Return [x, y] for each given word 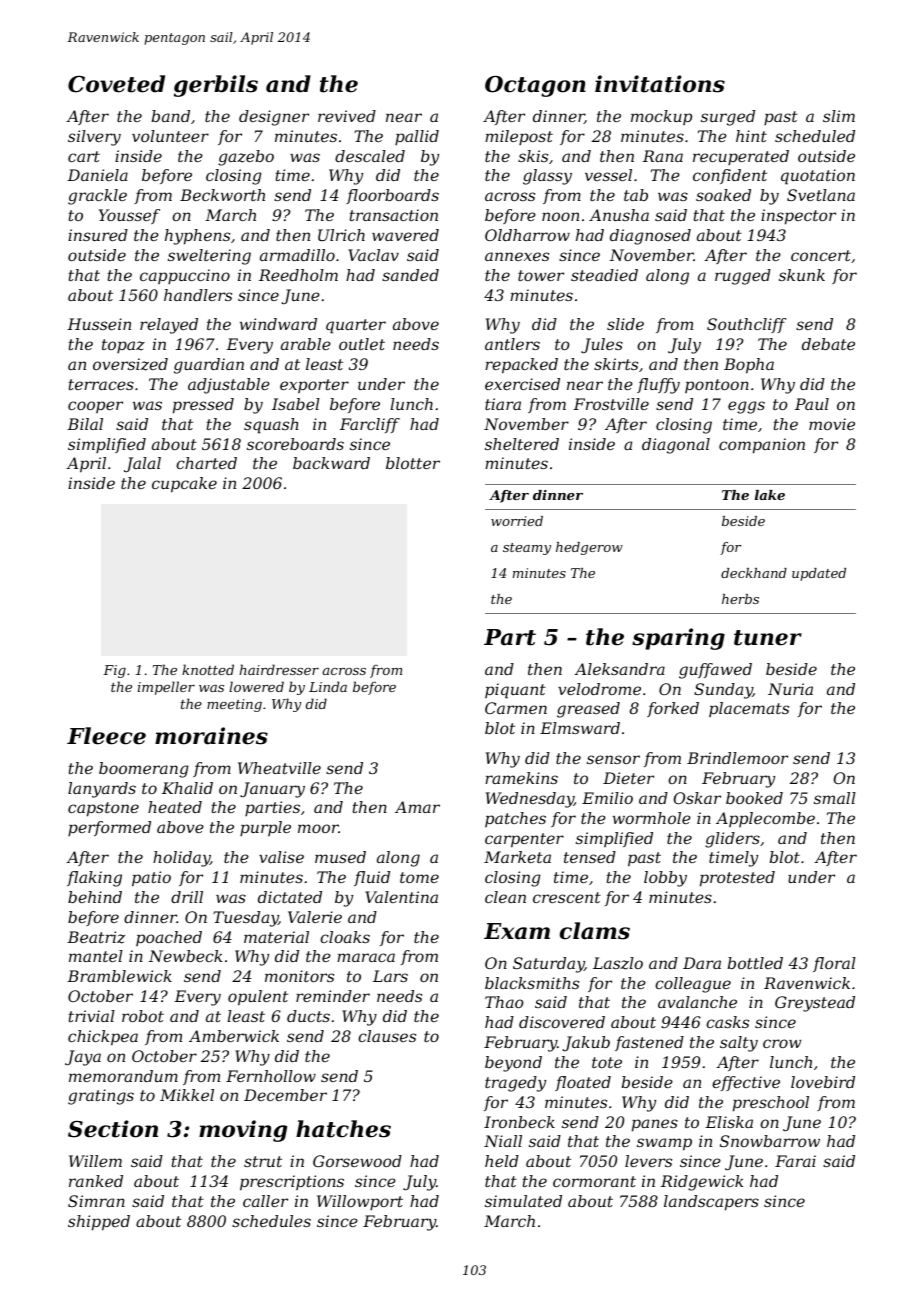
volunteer [170, 136]
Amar [417, 807]
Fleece [106, 736]
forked [673, 709]
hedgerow [589, 548]
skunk [802, 275]
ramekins [521, 778]
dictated [290, 897]
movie [832, 424]
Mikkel [187, 1095]
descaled [370, 156]
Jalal [142, 464]
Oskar [697, 798]
